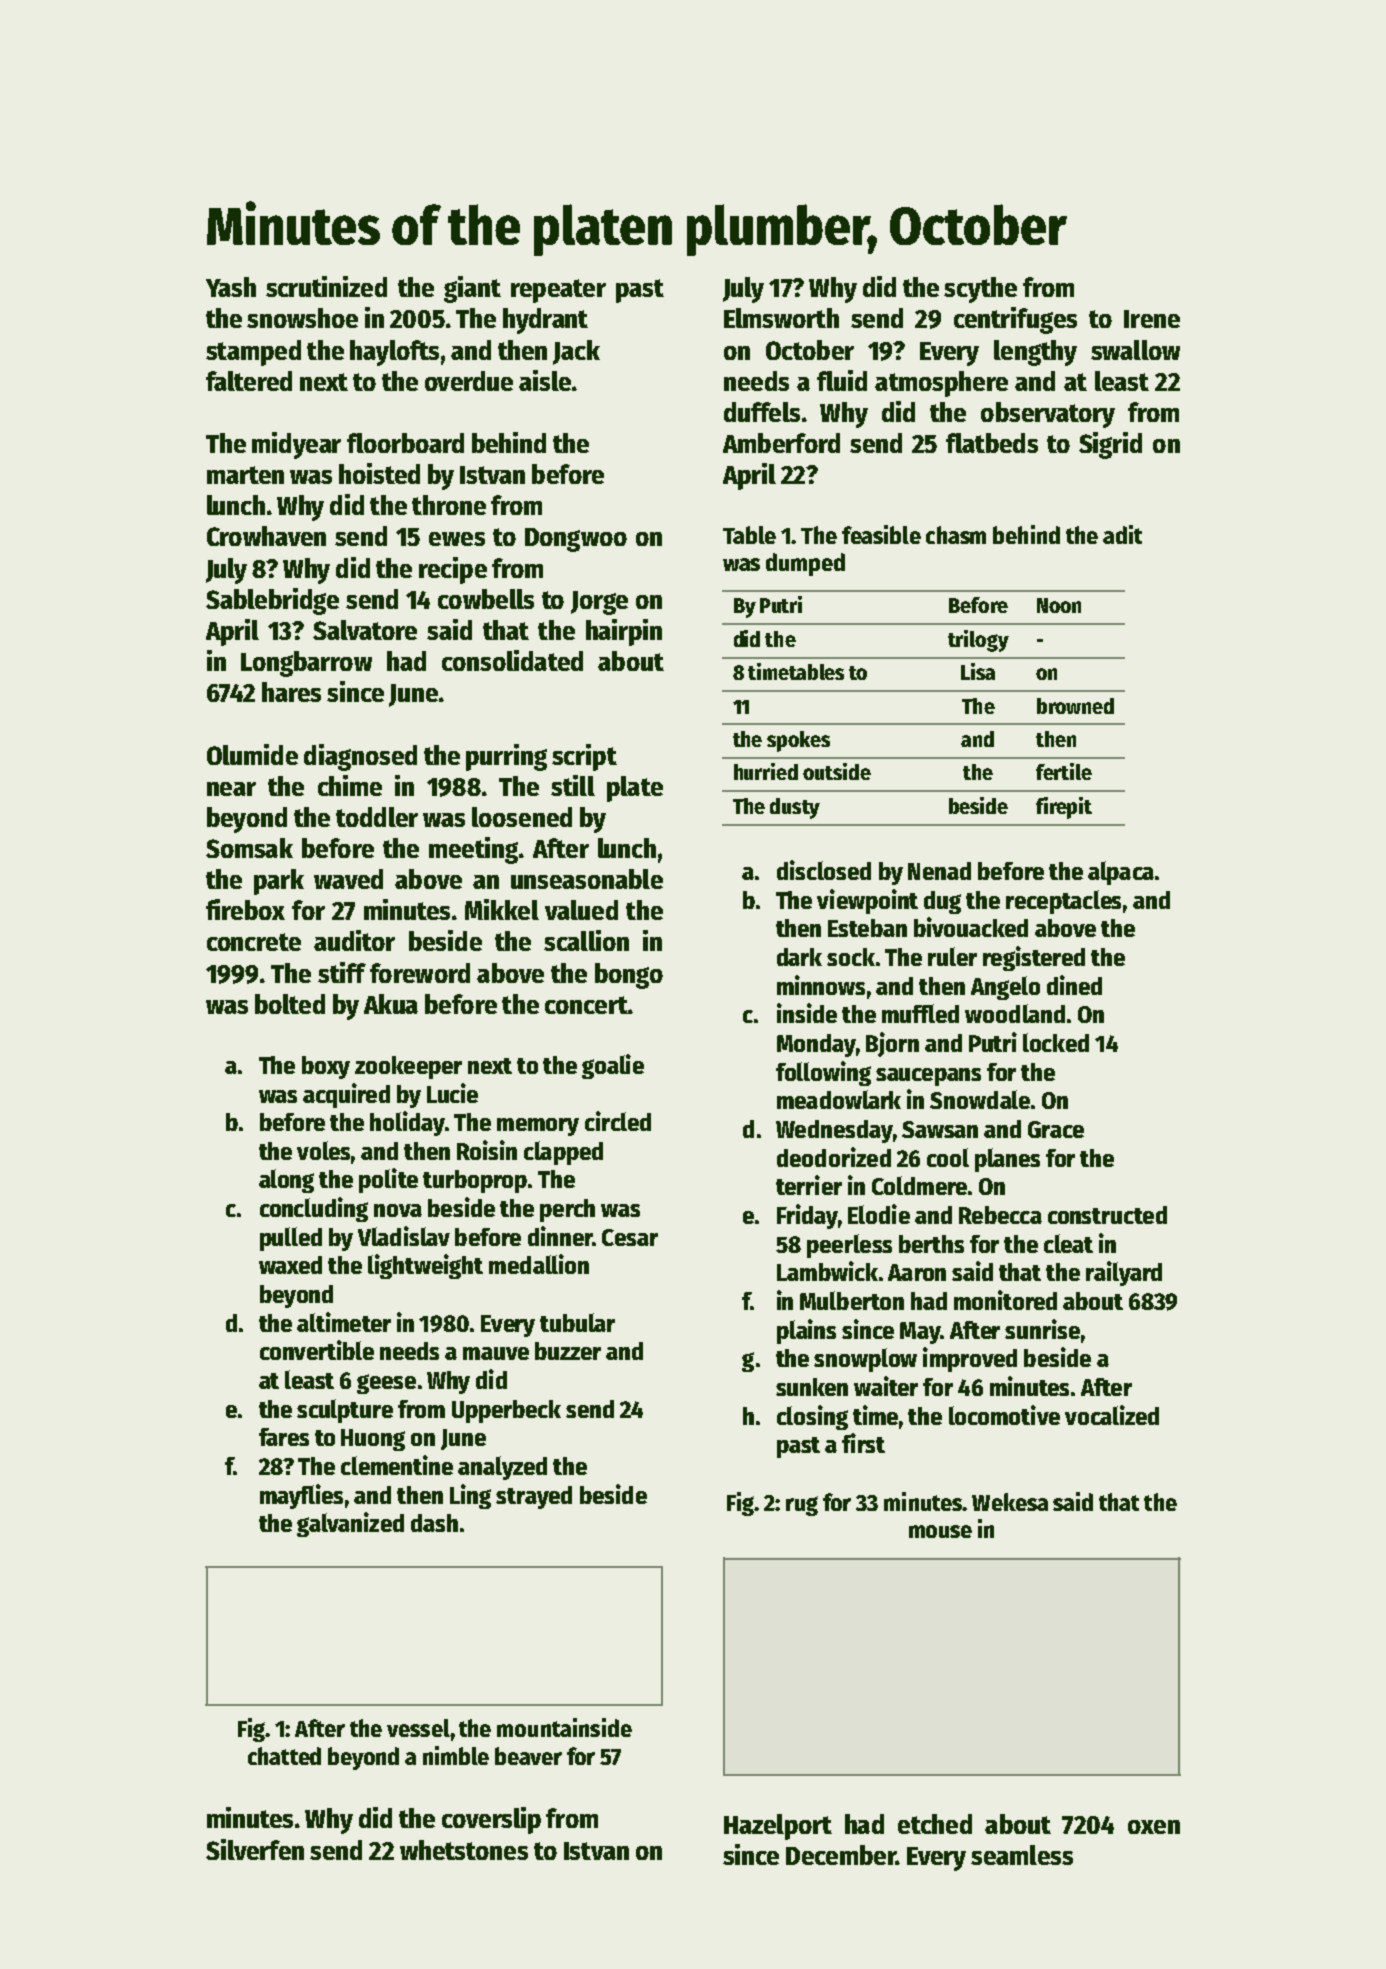 The height and width of the screenshot is (1969, 1386). I want to click on dined, so click(1074, 985).
